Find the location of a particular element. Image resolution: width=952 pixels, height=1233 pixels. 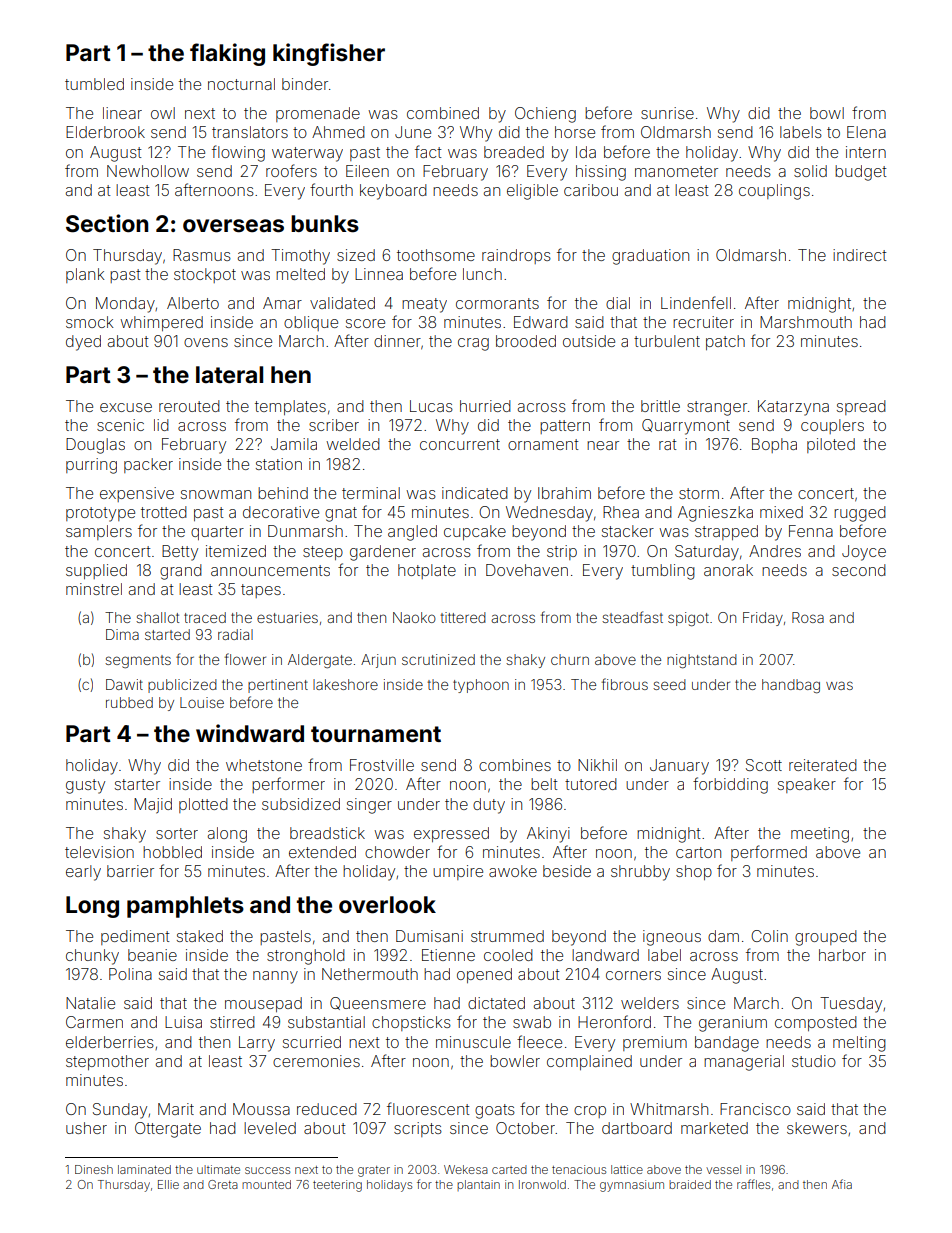

forbidding is located at coordinates (730, 785).
